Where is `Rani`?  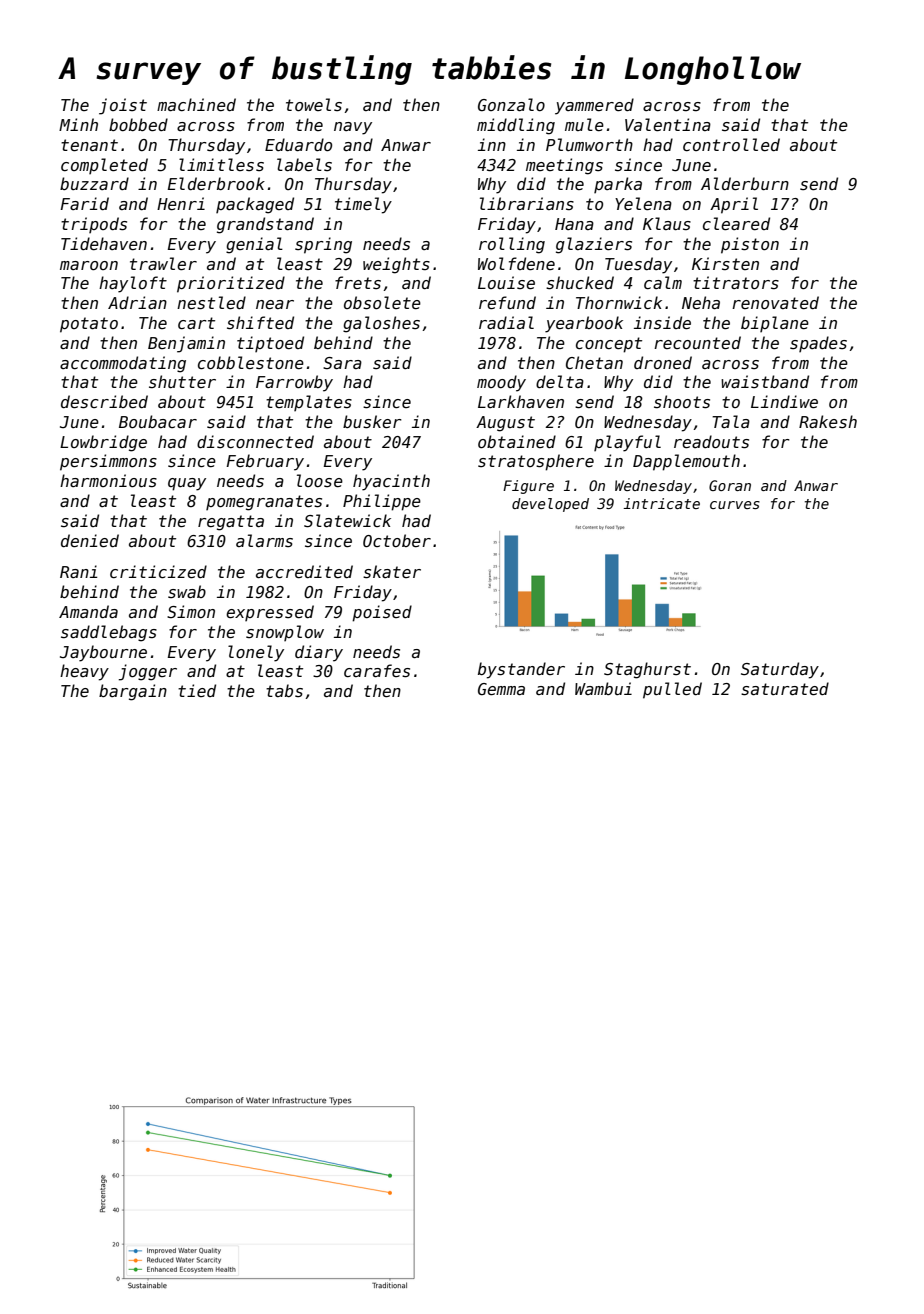
Rani is located at coordinates (78, 571).
